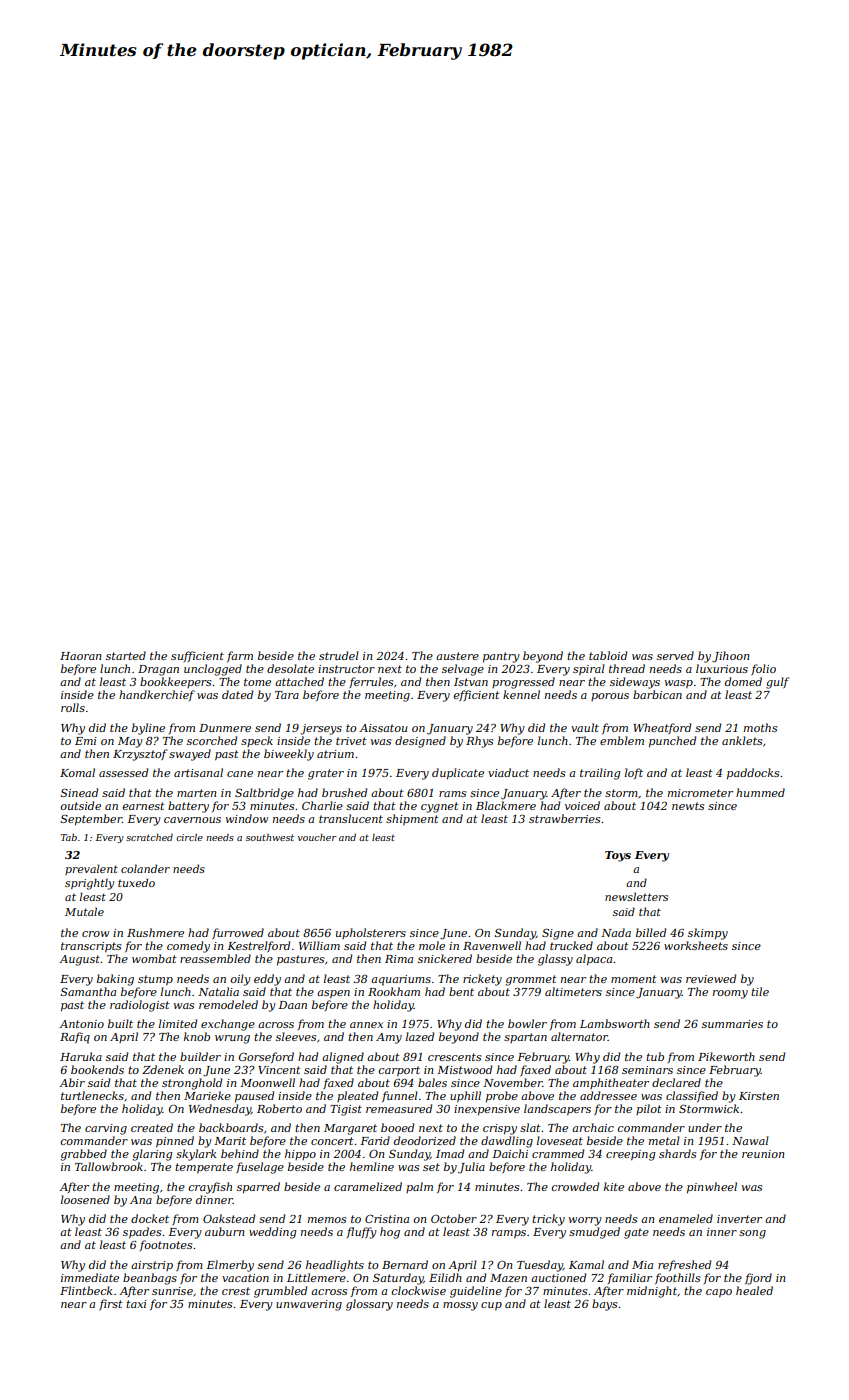 This document has height=1400, width=849. I want to click on transcripts, so click(91, 947).
